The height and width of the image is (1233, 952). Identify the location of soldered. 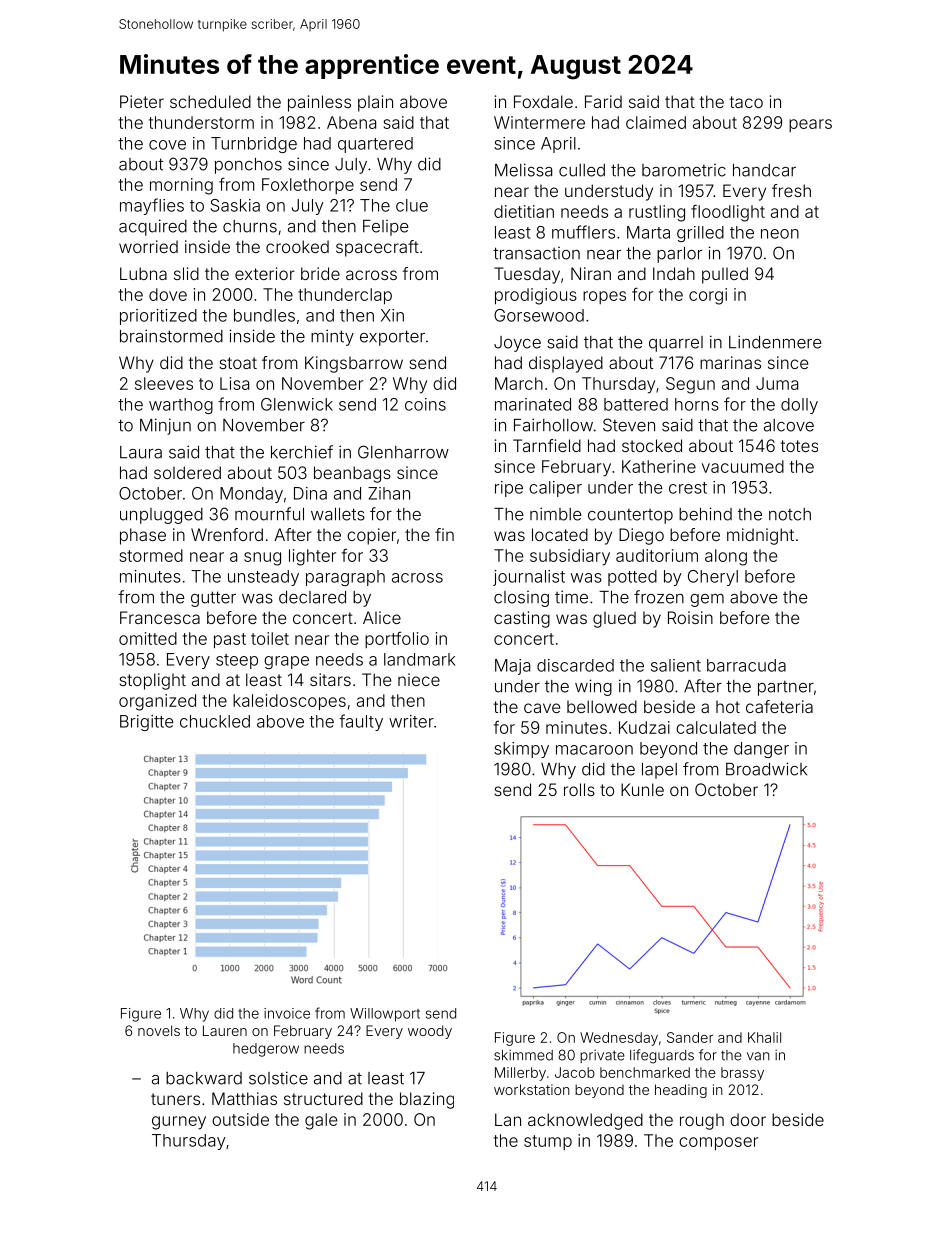
(187, 472).
